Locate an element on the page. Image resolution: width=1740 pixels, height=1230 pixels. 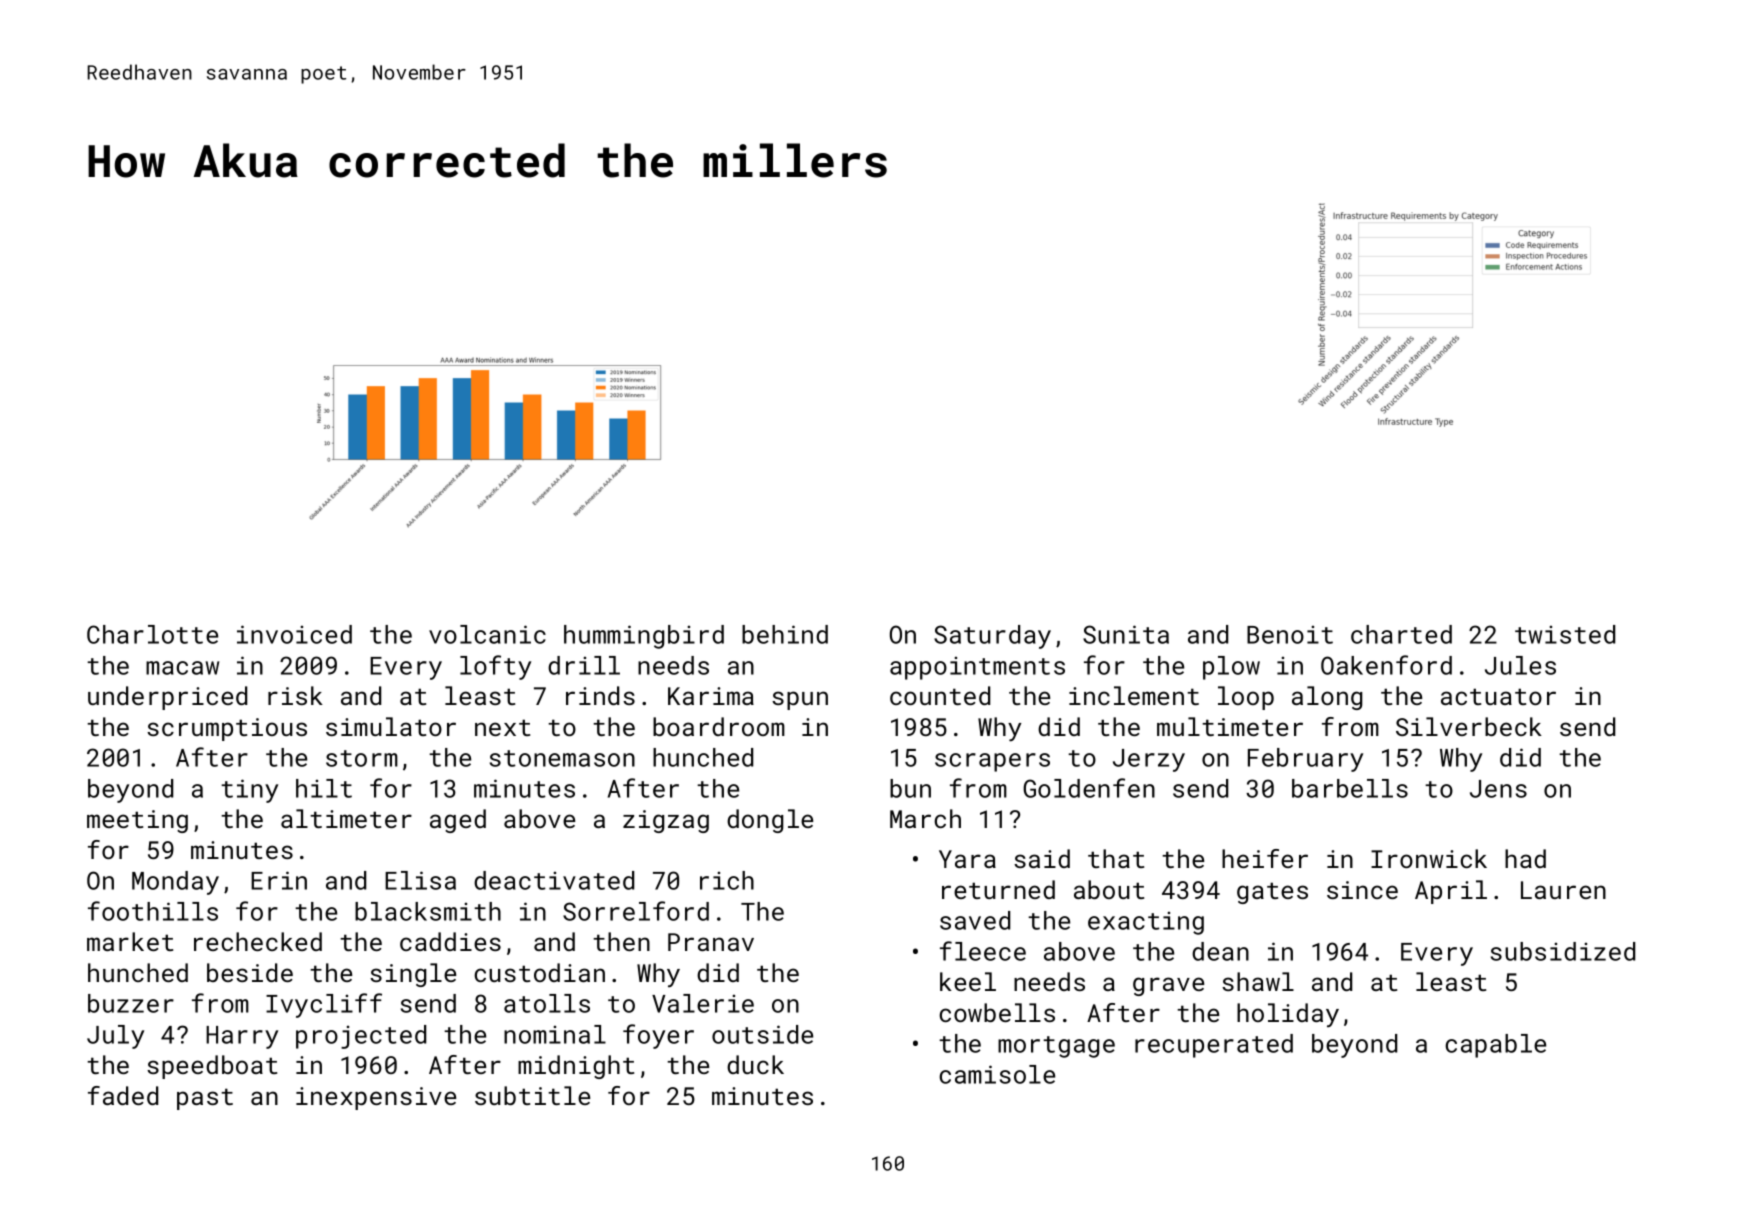
appointments is located at coordinates (977, 668).
